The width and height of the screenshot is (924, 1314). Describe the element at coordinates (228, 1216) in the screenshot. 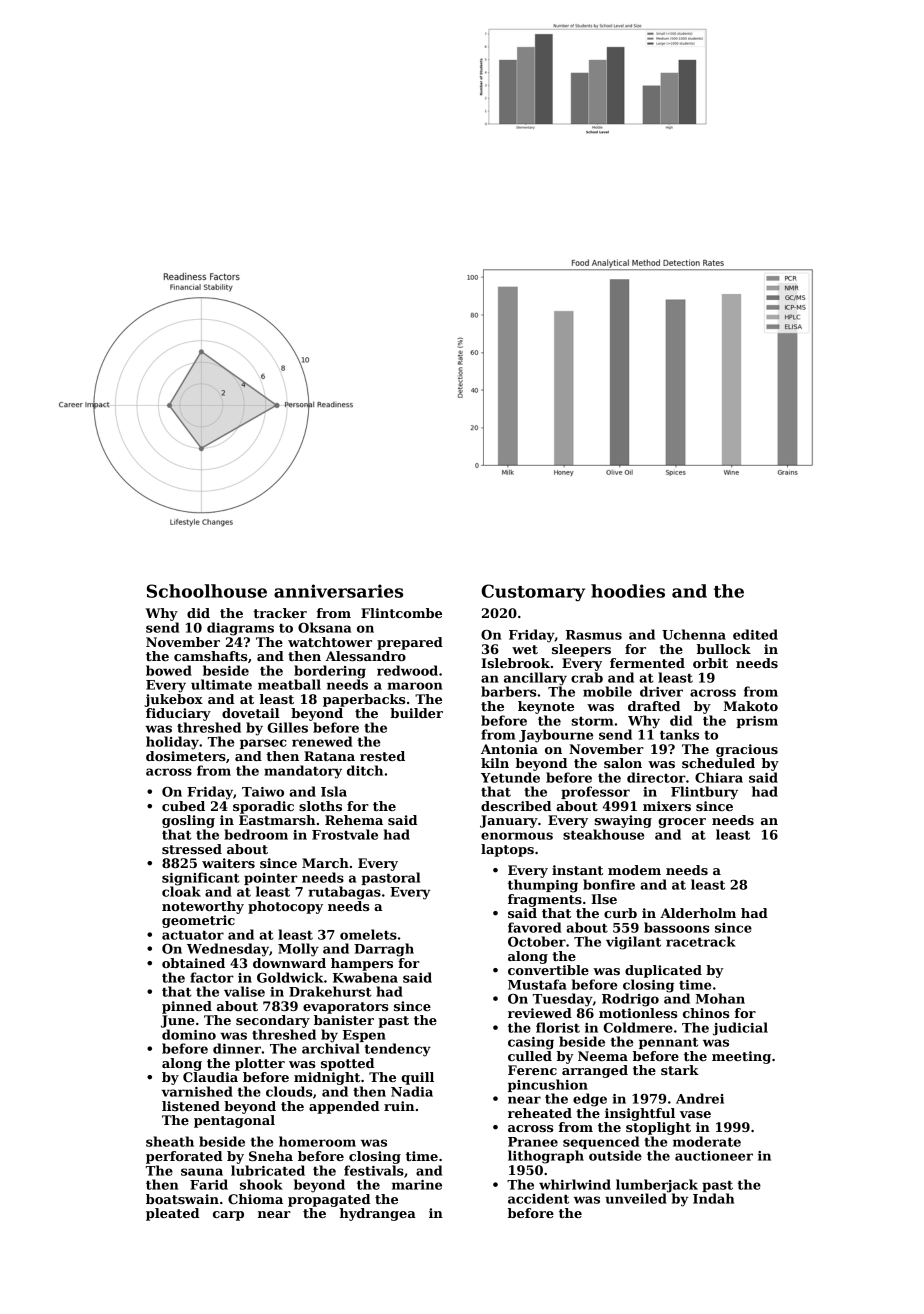

I see `carp` at that location.
